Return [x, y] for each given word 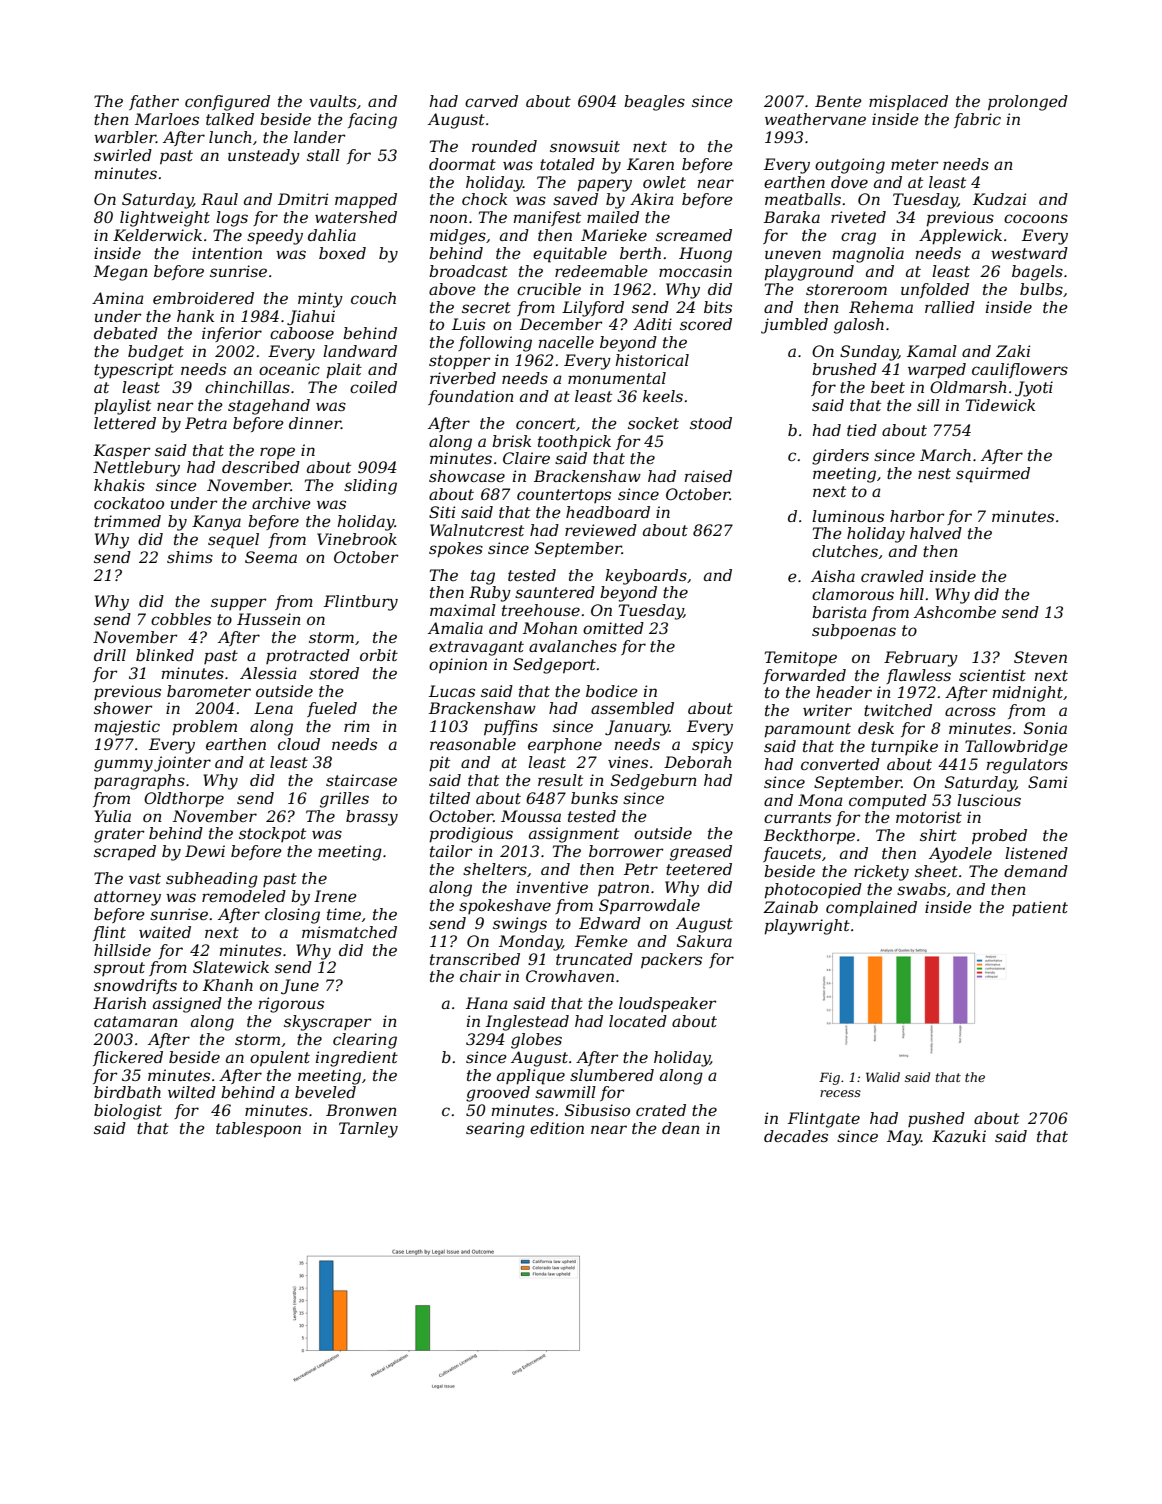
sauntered [555, 592]
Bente [838, 101]
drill [110, 655]
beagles [654, 103]
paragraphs [139, 782]
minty [320, 300]
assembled [632, 708]
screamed [694, 235]
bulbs [1041, 289]
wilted [192, 1092]
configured [227, 103]
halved [936, 533]
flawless [918, 676]
